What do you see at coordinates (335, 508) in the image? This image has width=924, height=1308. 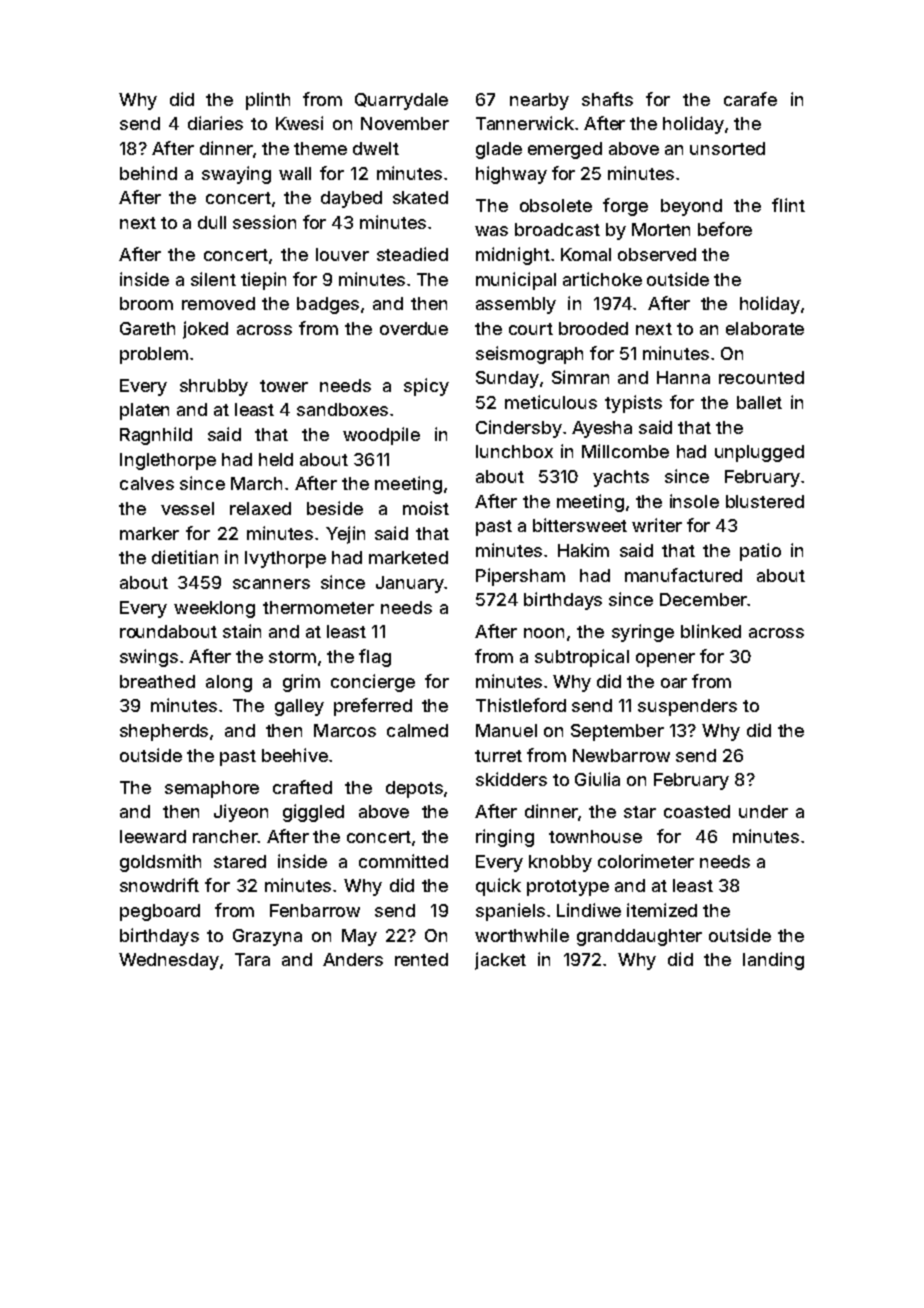 I see `beside` at bounding box center [335, 508].
